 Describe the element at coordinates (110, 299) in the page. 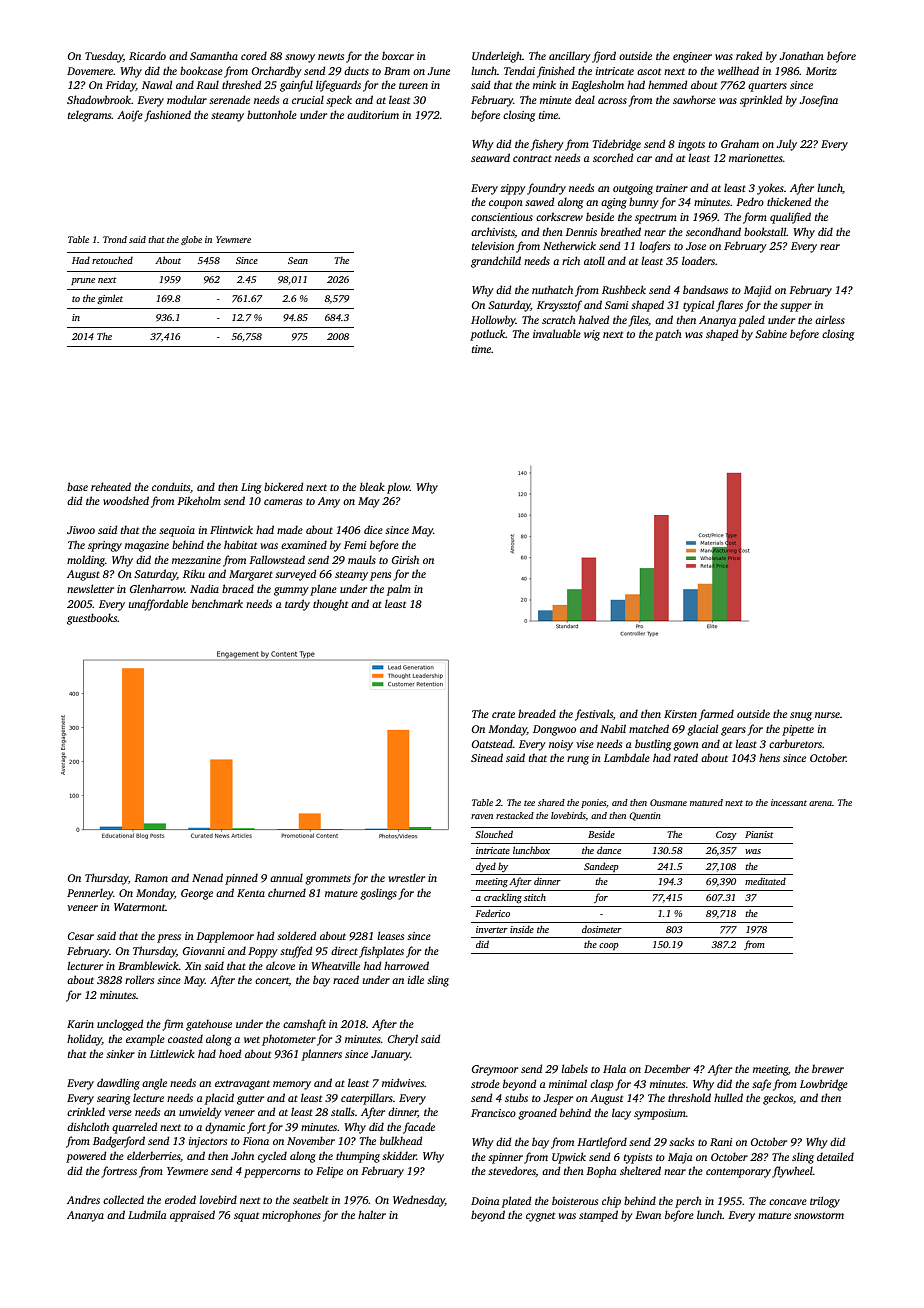

I see `gimlet` at that location.
